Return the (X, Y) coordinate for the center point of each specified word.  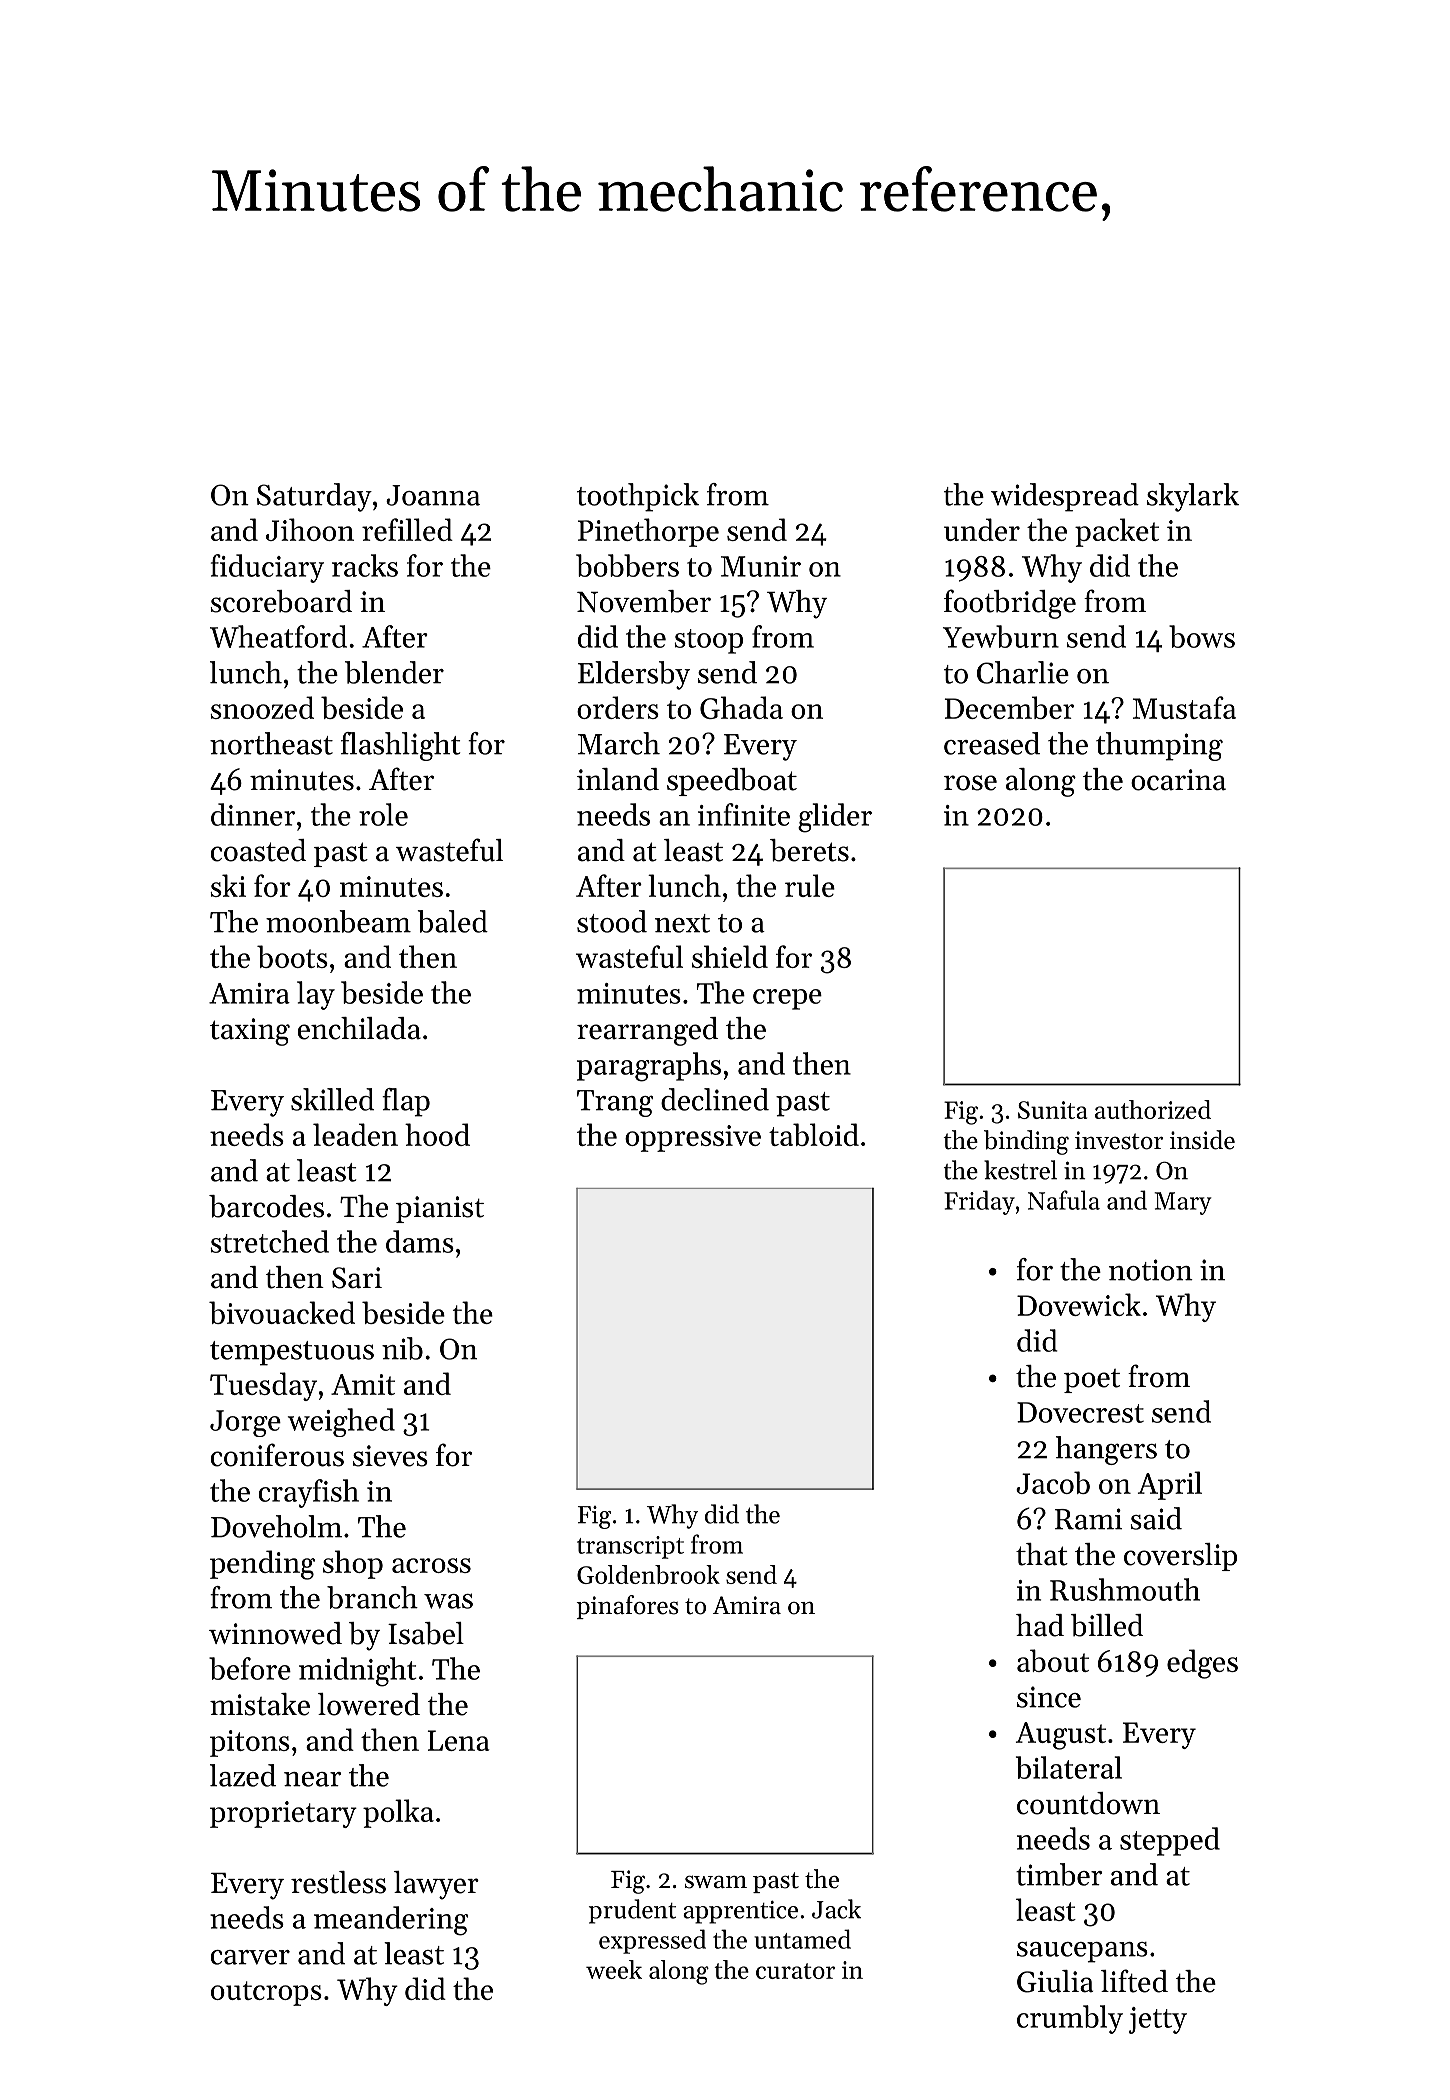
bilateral (1069, 1767)
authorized (1153, 1109)
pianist (440, 1209)
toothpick (638, 497)
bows (1202, 636)
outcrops (266, 1993)
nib (402, 1348)
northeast (271, 743)
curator (795, 1971)
